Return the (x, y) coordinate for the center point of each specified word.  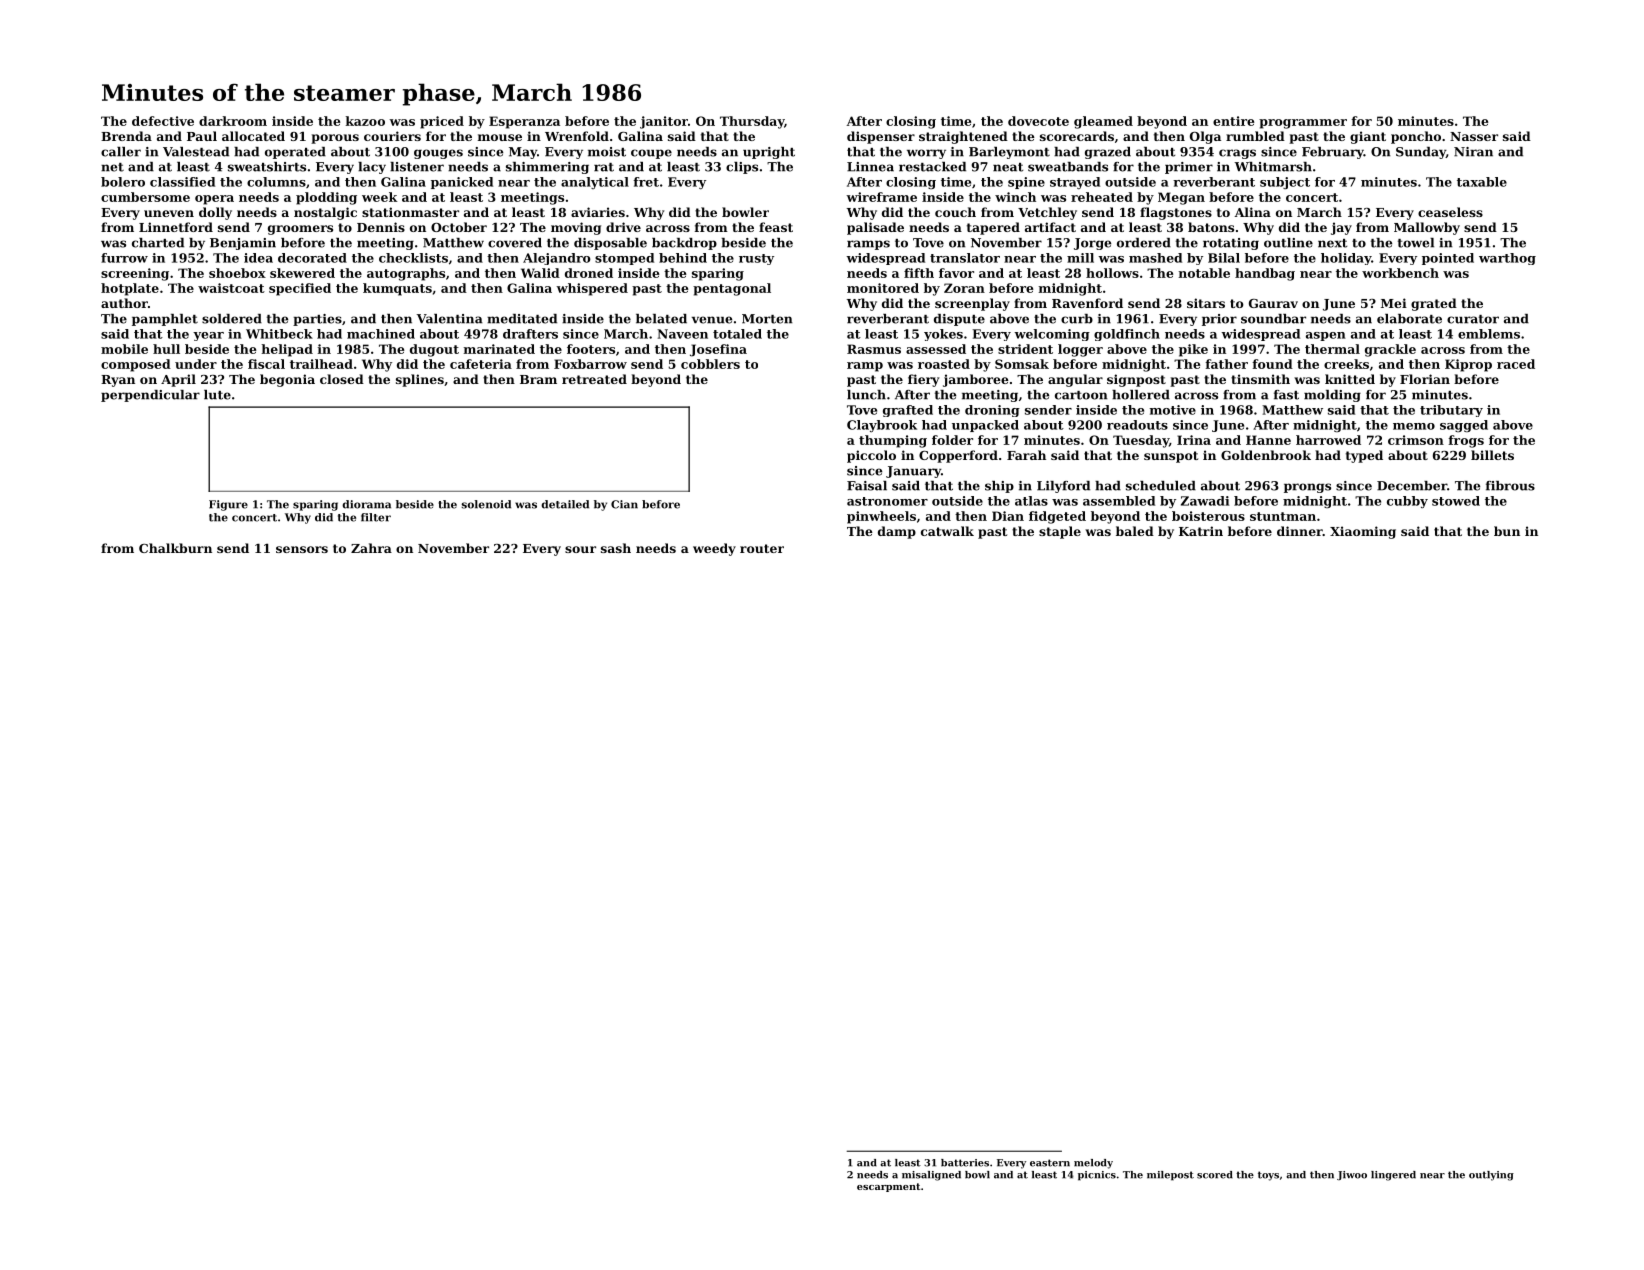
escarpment (888, 1187)
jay (1341, 228)
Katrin (1201, 531)
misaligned (931, 1176)
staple (1060, 532)
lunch (866, 395)
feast (776, 227)
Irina (1194, 440)
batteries (965, 1163)
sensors (302, 549)
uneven (169, 213)
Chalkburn (175, 548)
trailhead (321, 364)
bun (1507, 531)
